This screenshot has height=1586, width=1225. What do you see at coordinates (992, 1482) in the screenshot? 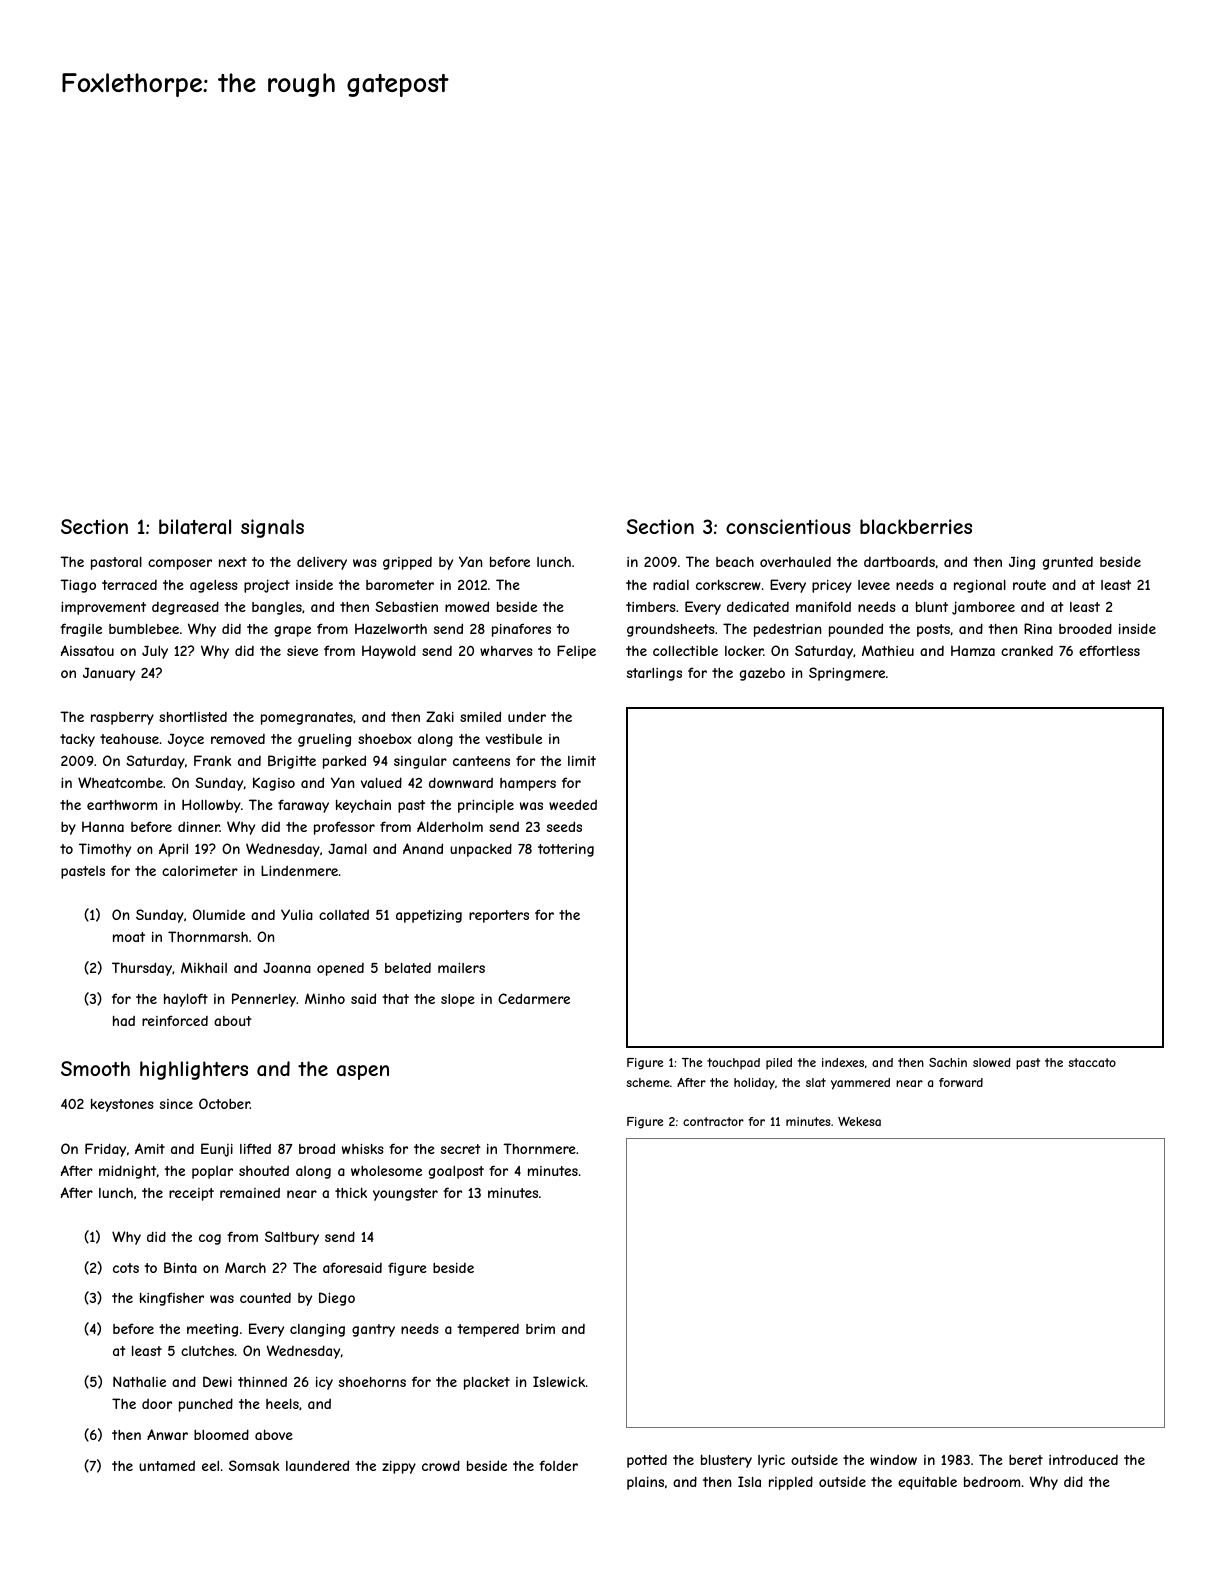
I see `bedroom` at bounding box center [992, 1482].
